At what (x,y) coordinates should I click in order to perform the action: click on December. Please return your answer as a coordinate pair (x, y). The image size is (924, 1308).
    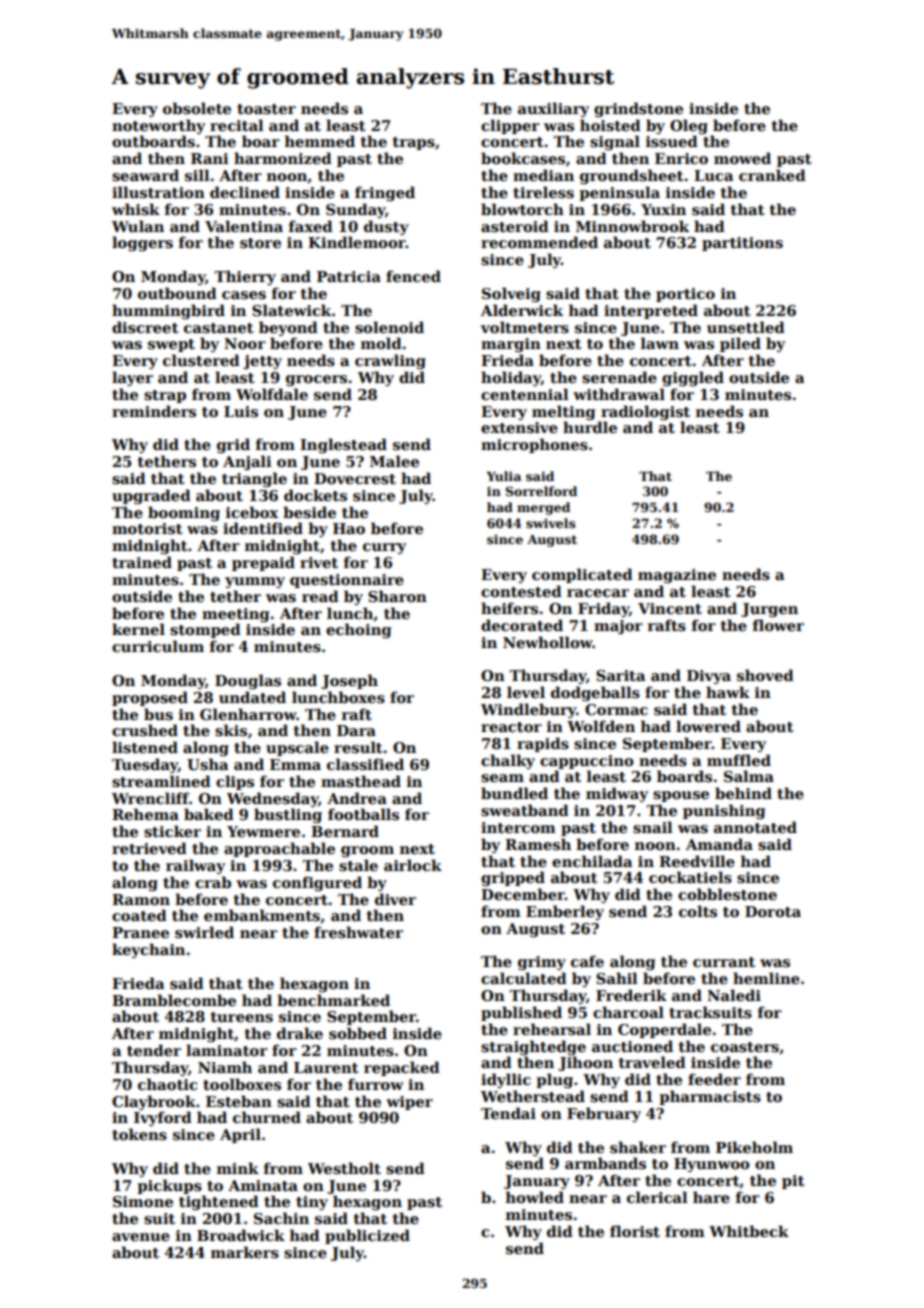
    Looking at the image, I should click on (523, 894).
